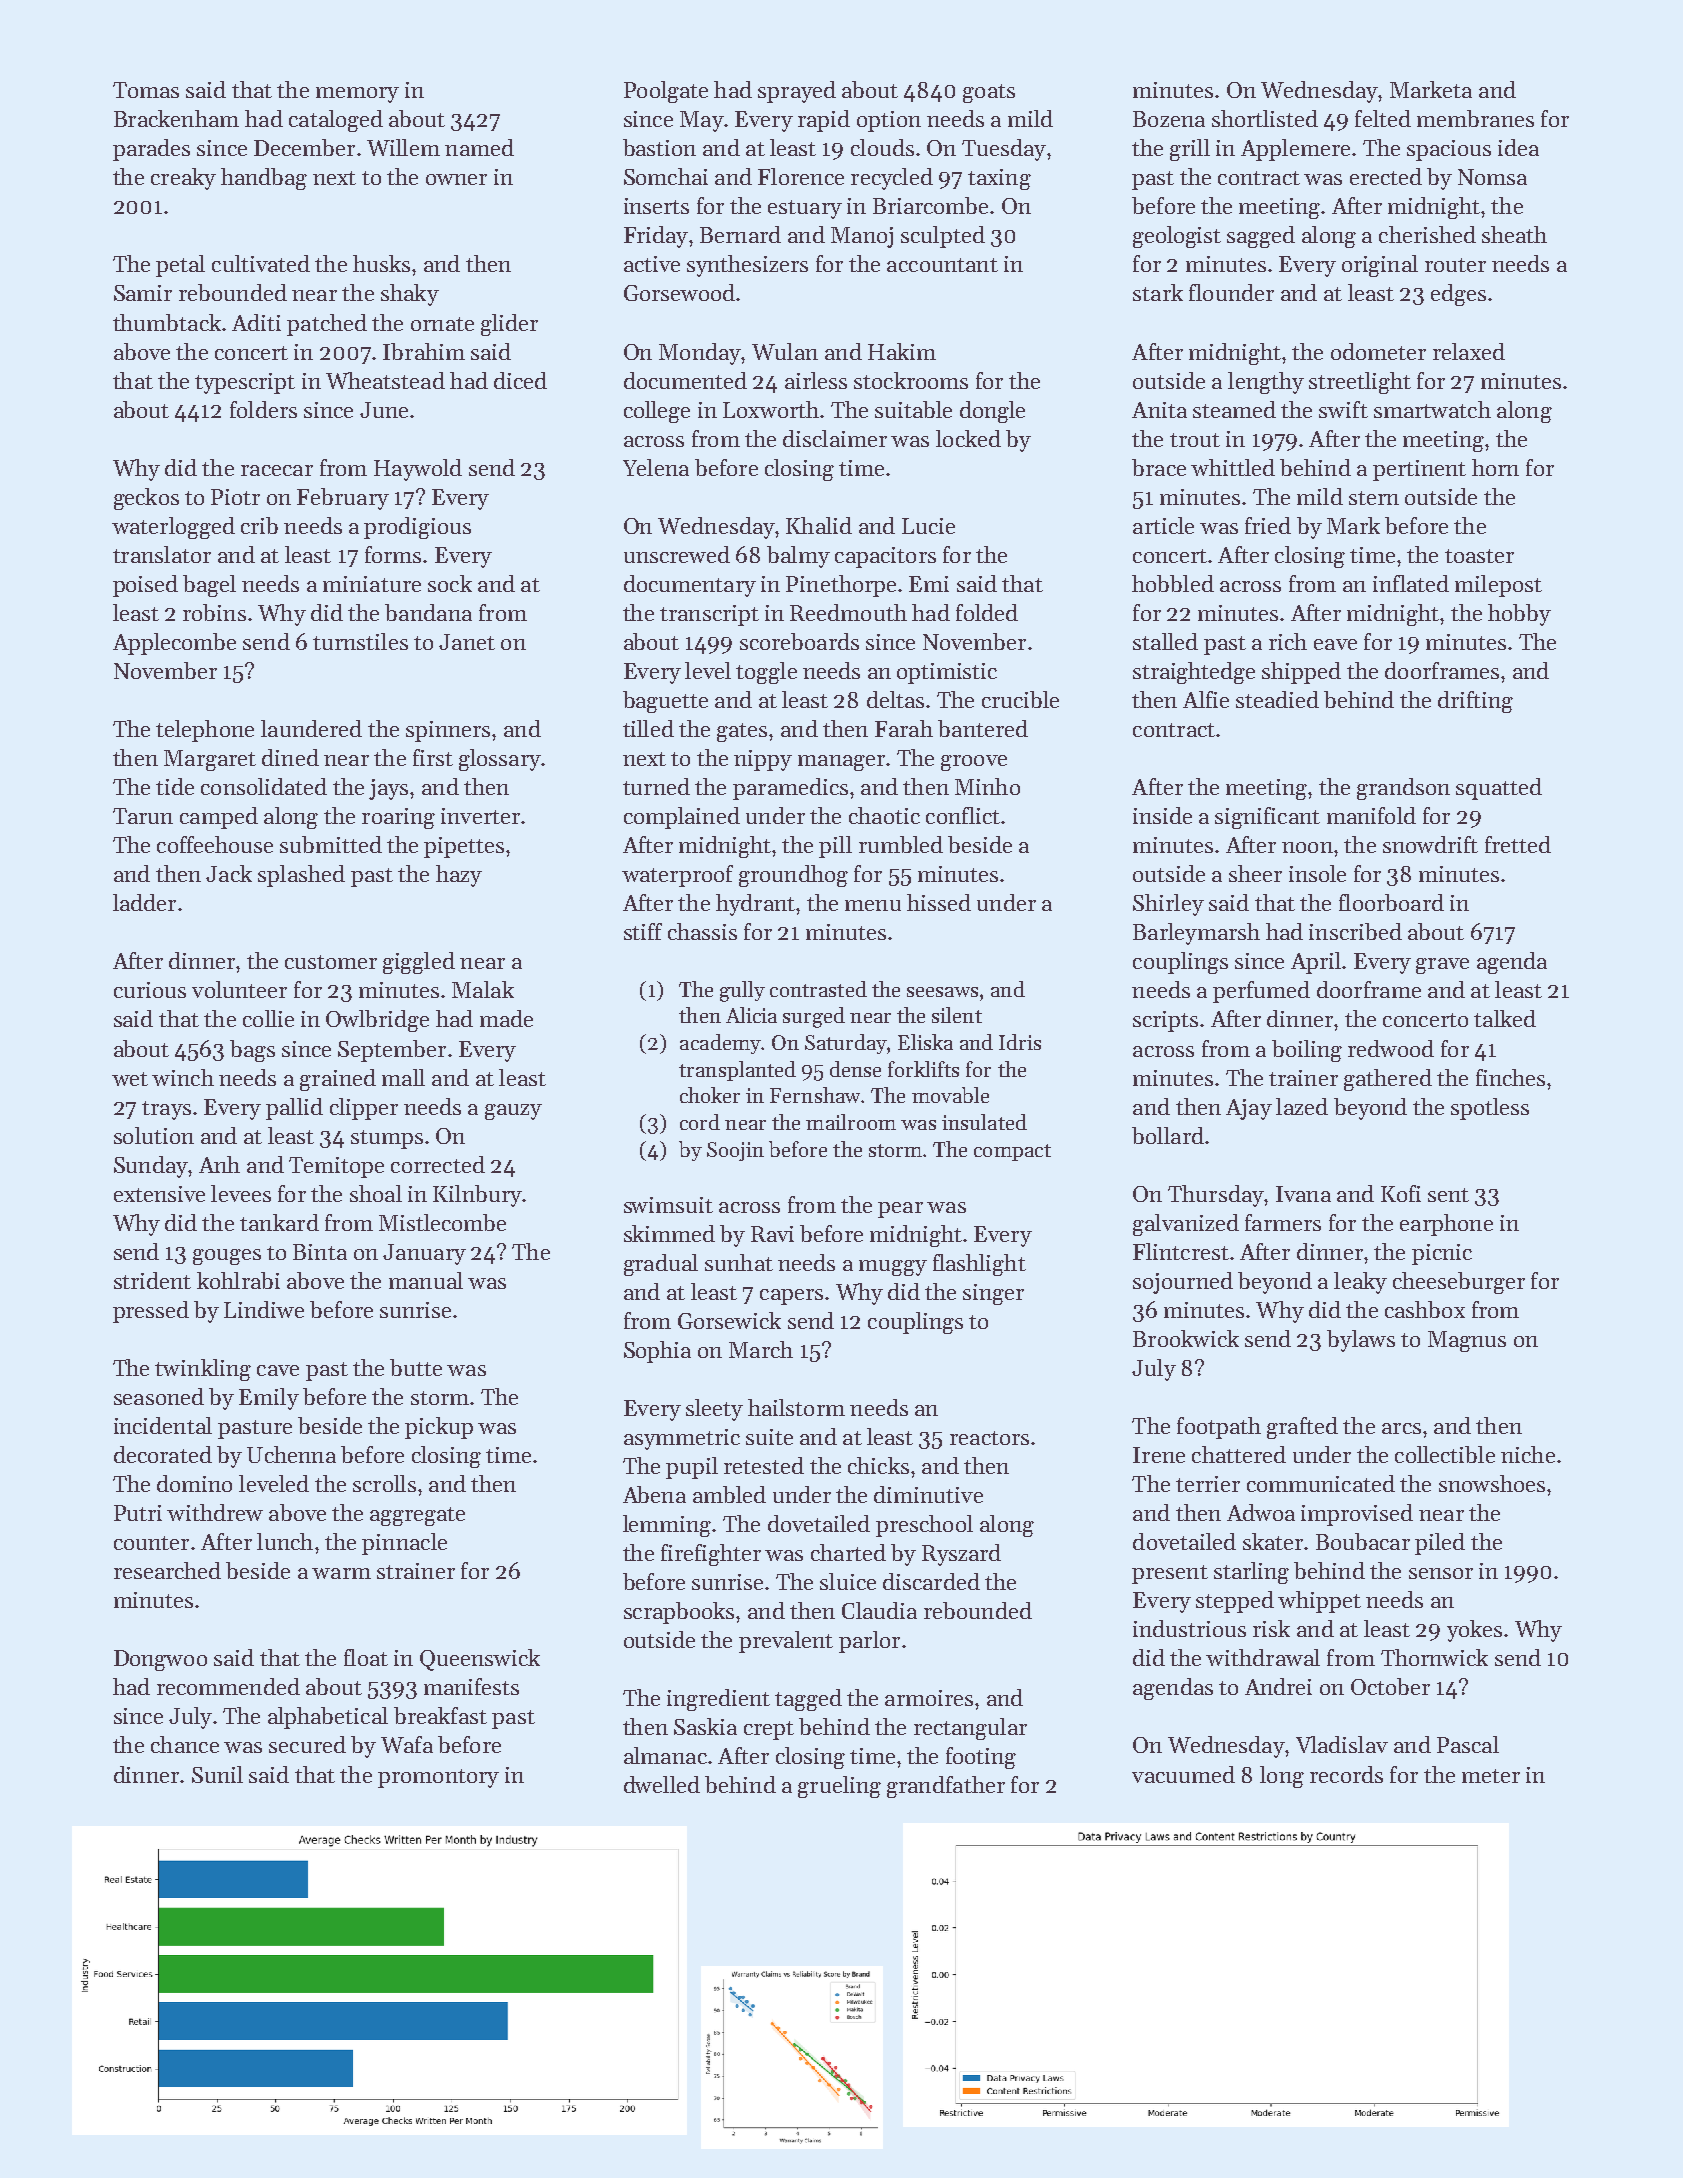 The height and width of the page is (2178, 1683). What do you see at coordinates (217, 1774) in the page?
I see `Sunil` at bounding box center [217, 1774].
